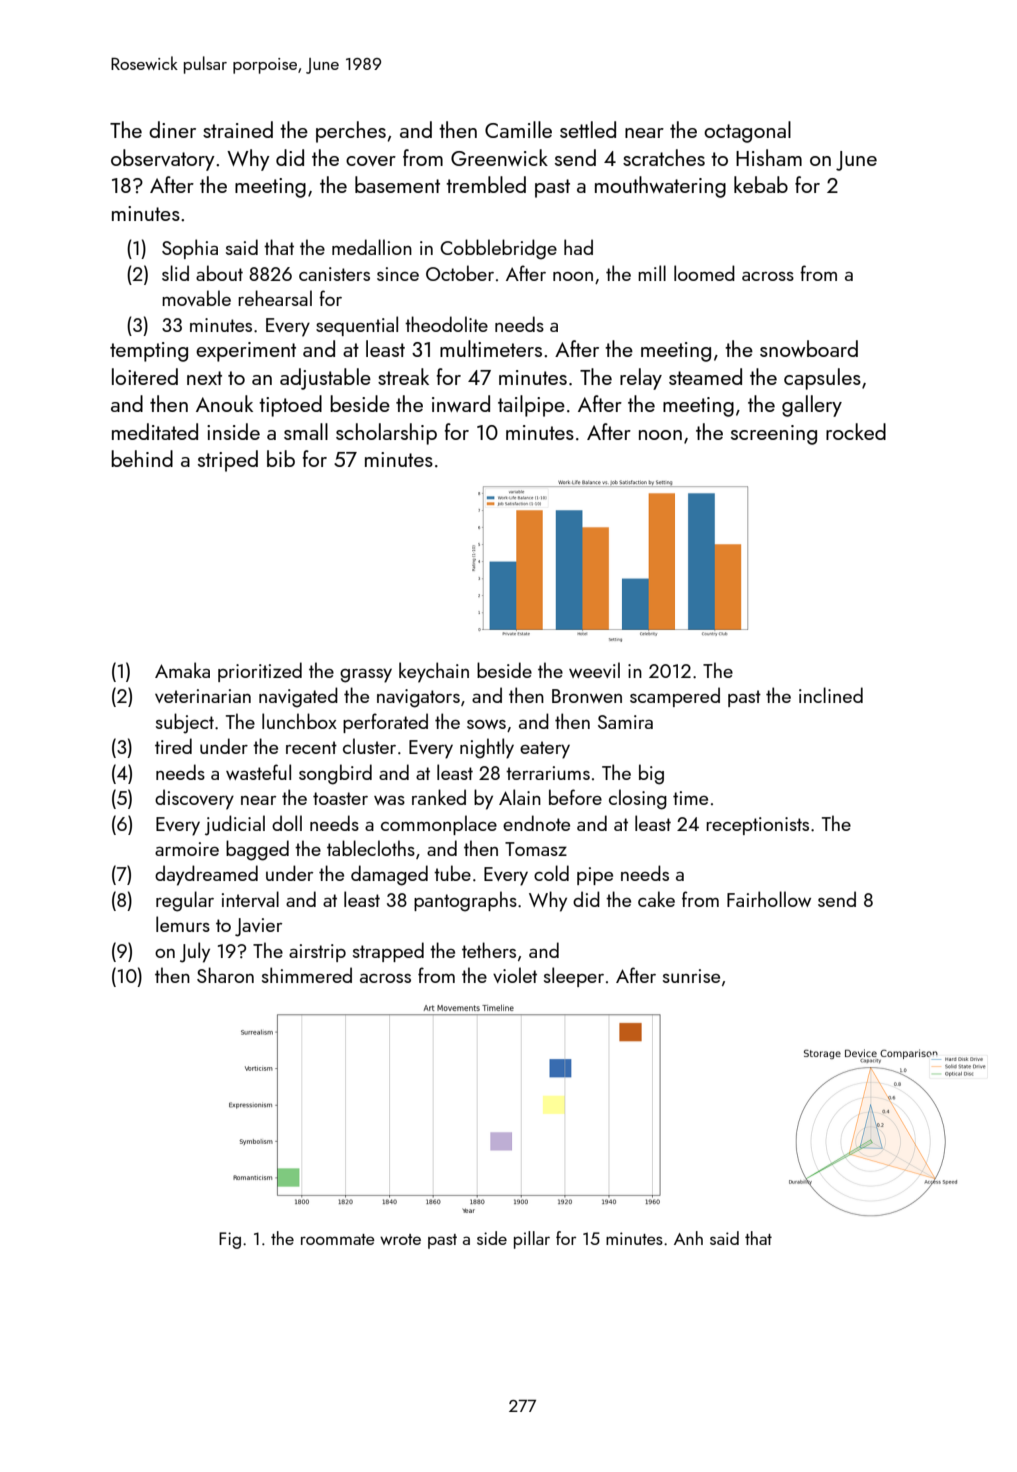  What do you see at coordinates (351, 132) in the screenshot?
I see `perches` at bounding box center [351, 132].
